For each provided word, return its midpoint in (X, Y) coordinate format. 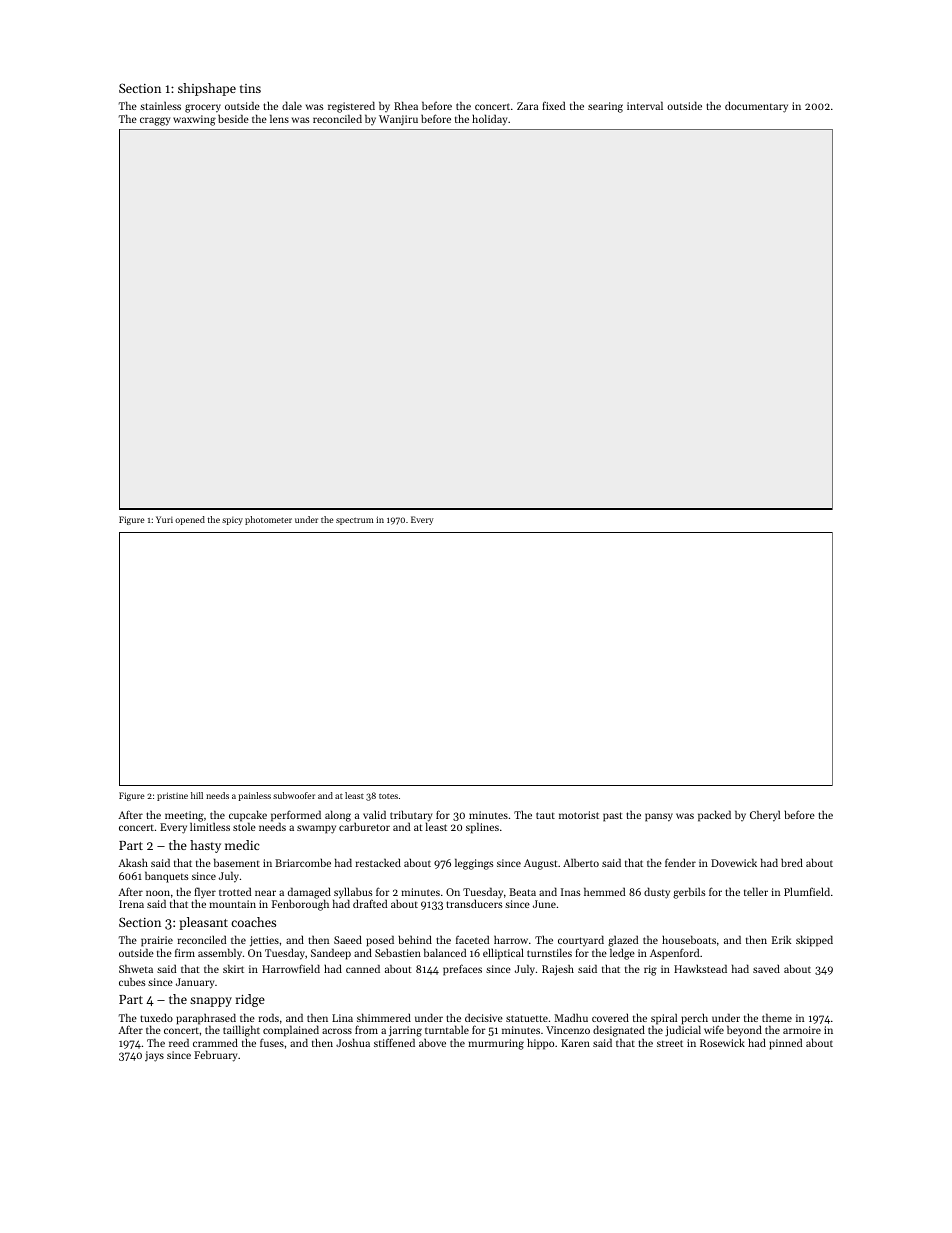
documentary (756, 107)
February (215, 1056)
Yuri (164, 519)
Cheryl (765, 816)
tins (250, 88)
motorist (579, 815)
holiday (489, 120)
